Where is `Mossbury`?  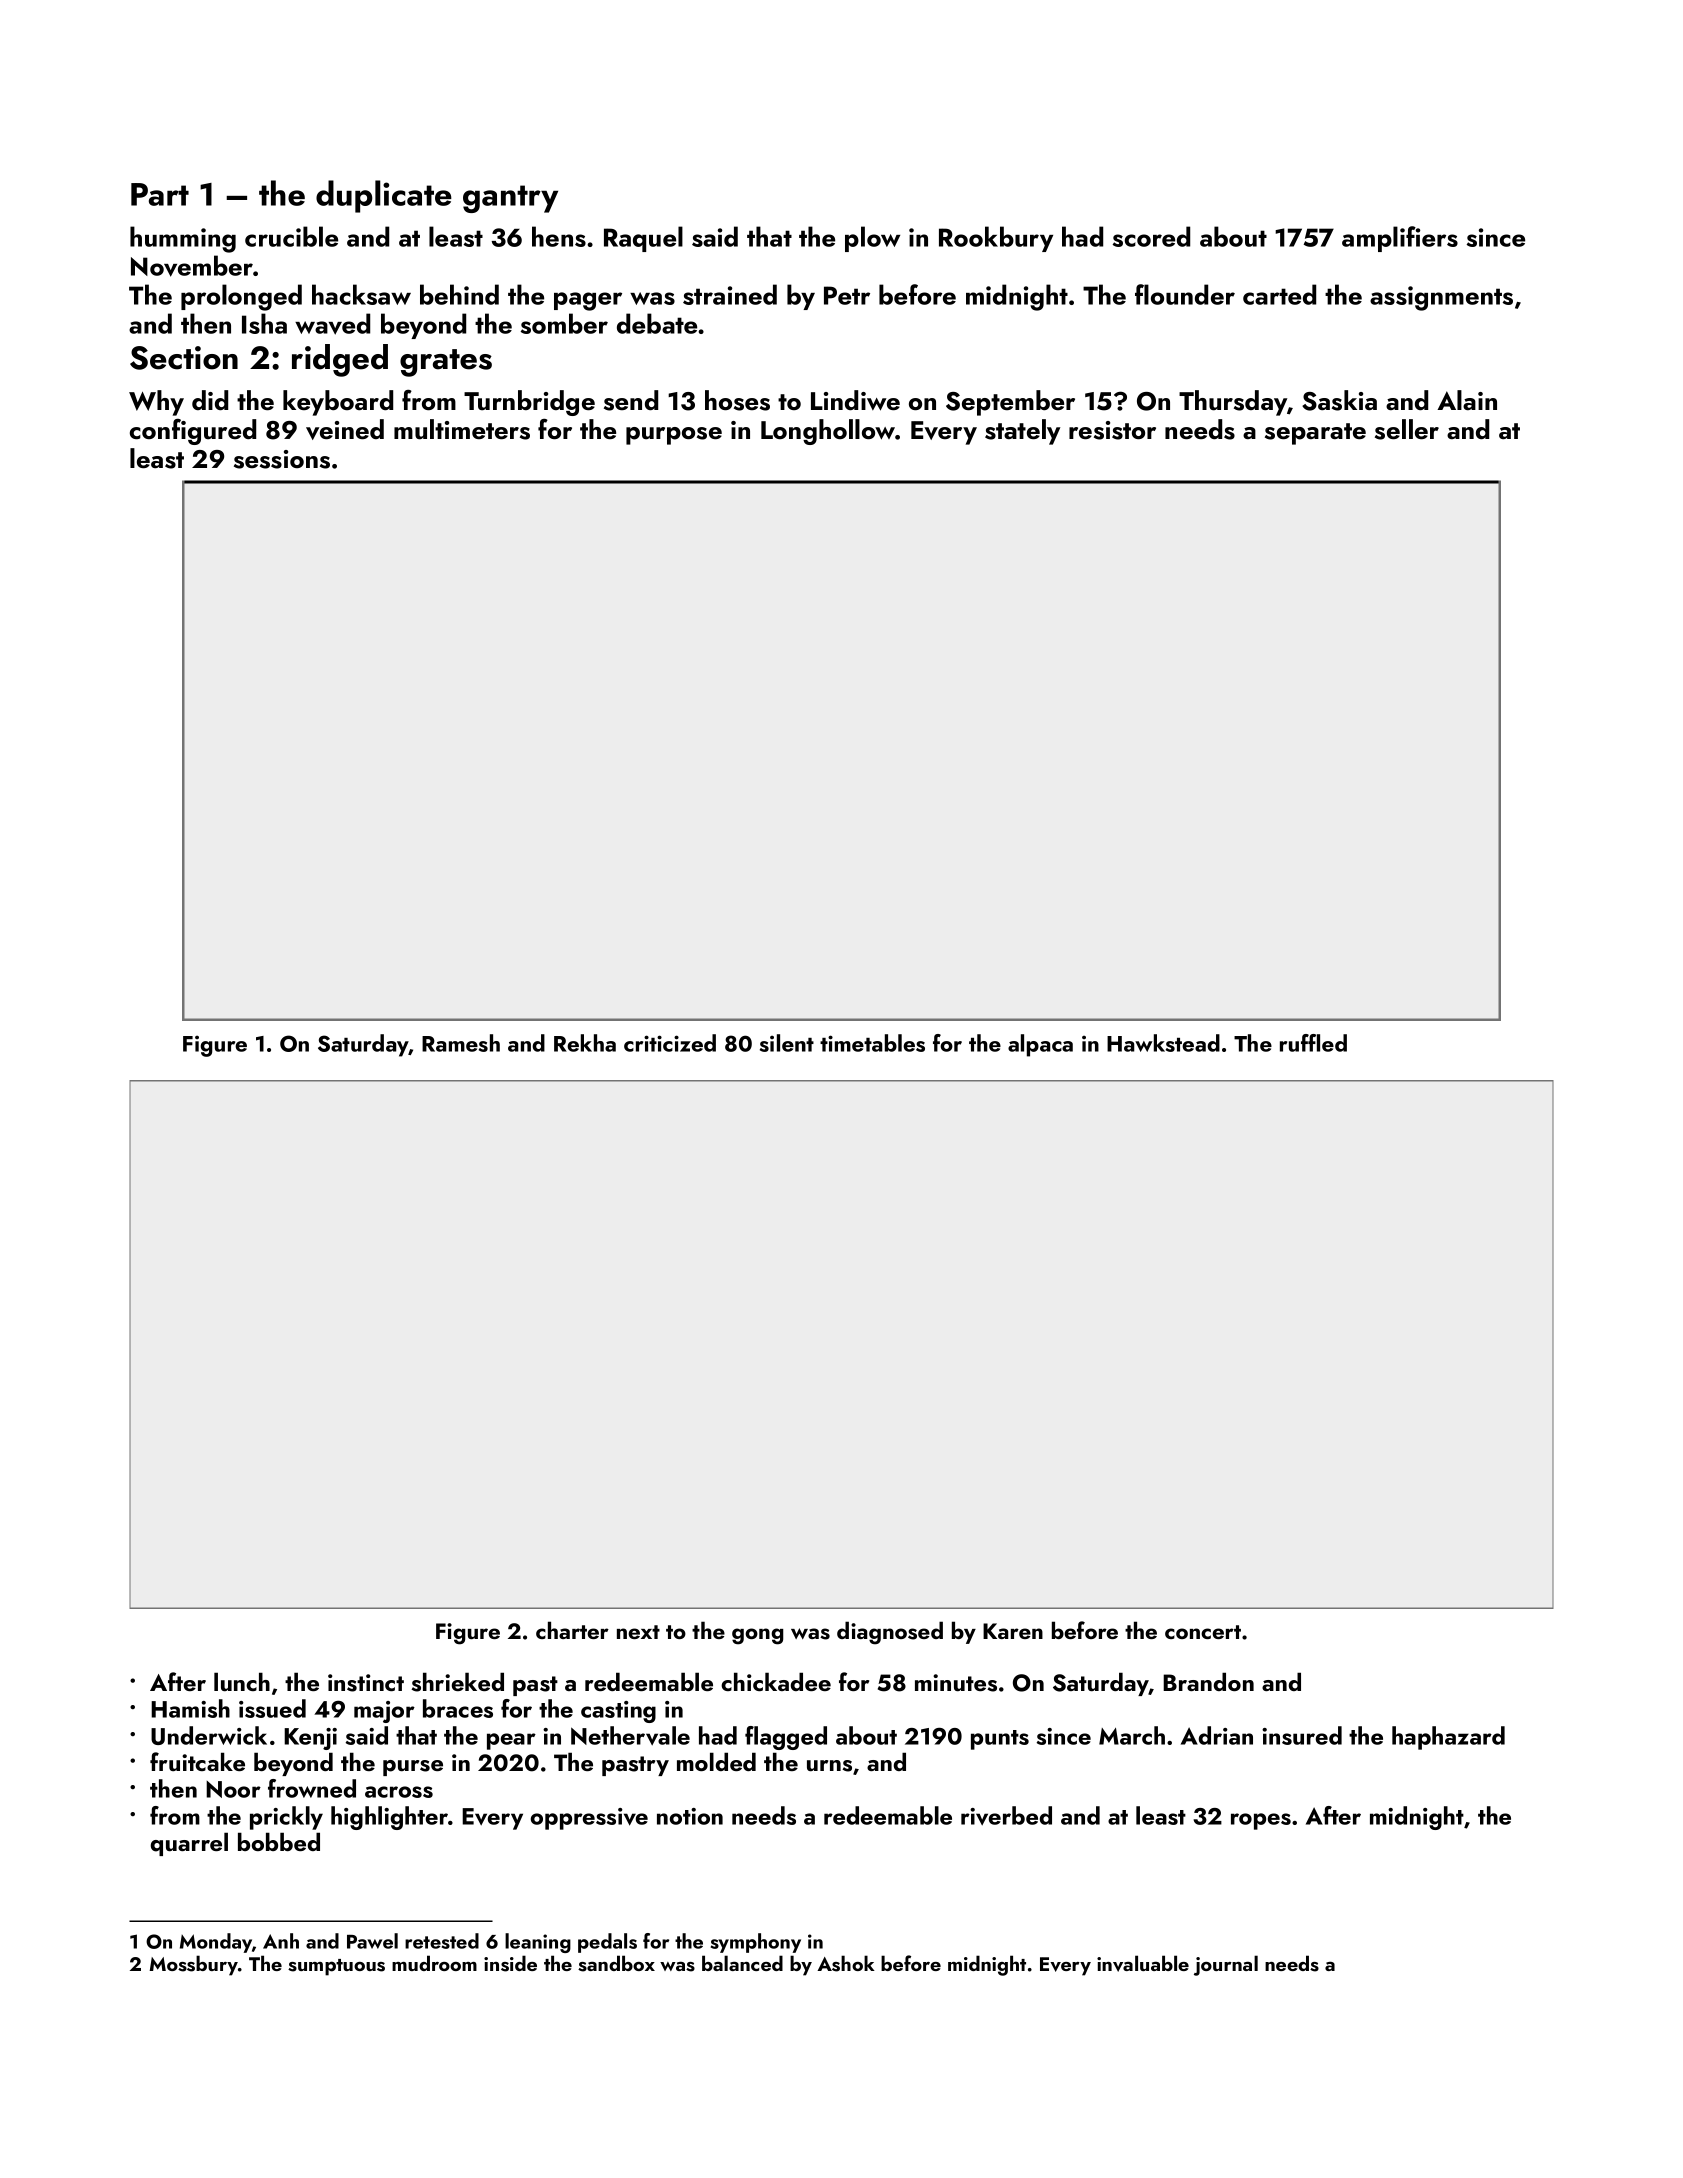
Mossbury is located at coordinates (193, 1965).
